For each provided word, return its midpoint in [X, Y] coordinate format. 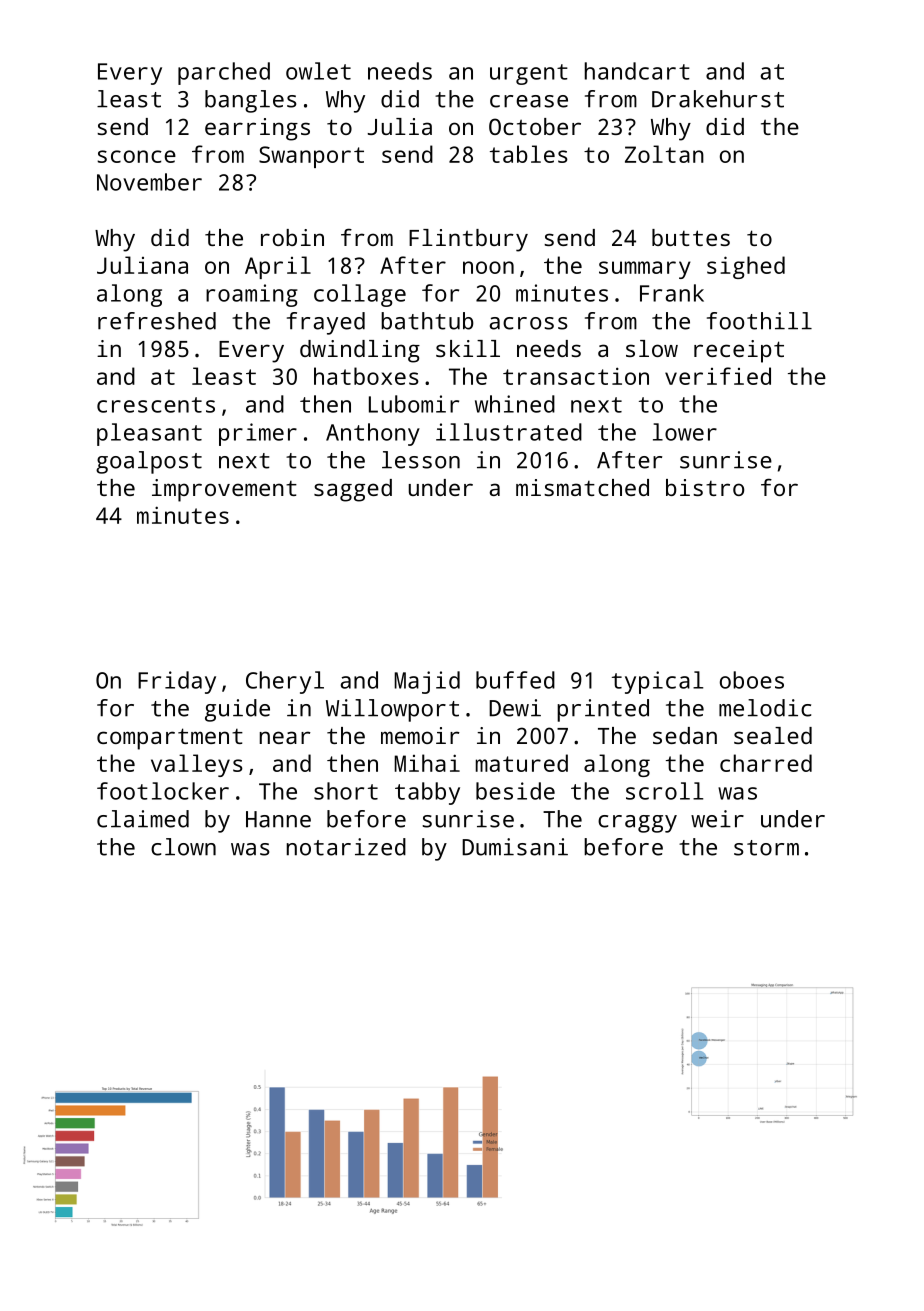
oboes [752, 680]
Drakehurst [718, 99]
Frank [672, 293]
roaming [252, 295]
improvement [224, 490]
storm [766, 848]
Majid [427, 682]
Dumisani [515, 847]
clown [183, 847]
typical [657, 682]
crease [529, 101]
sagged [353, 490]
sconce [136, 156]
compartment [170, 739]
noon [488, 267]
